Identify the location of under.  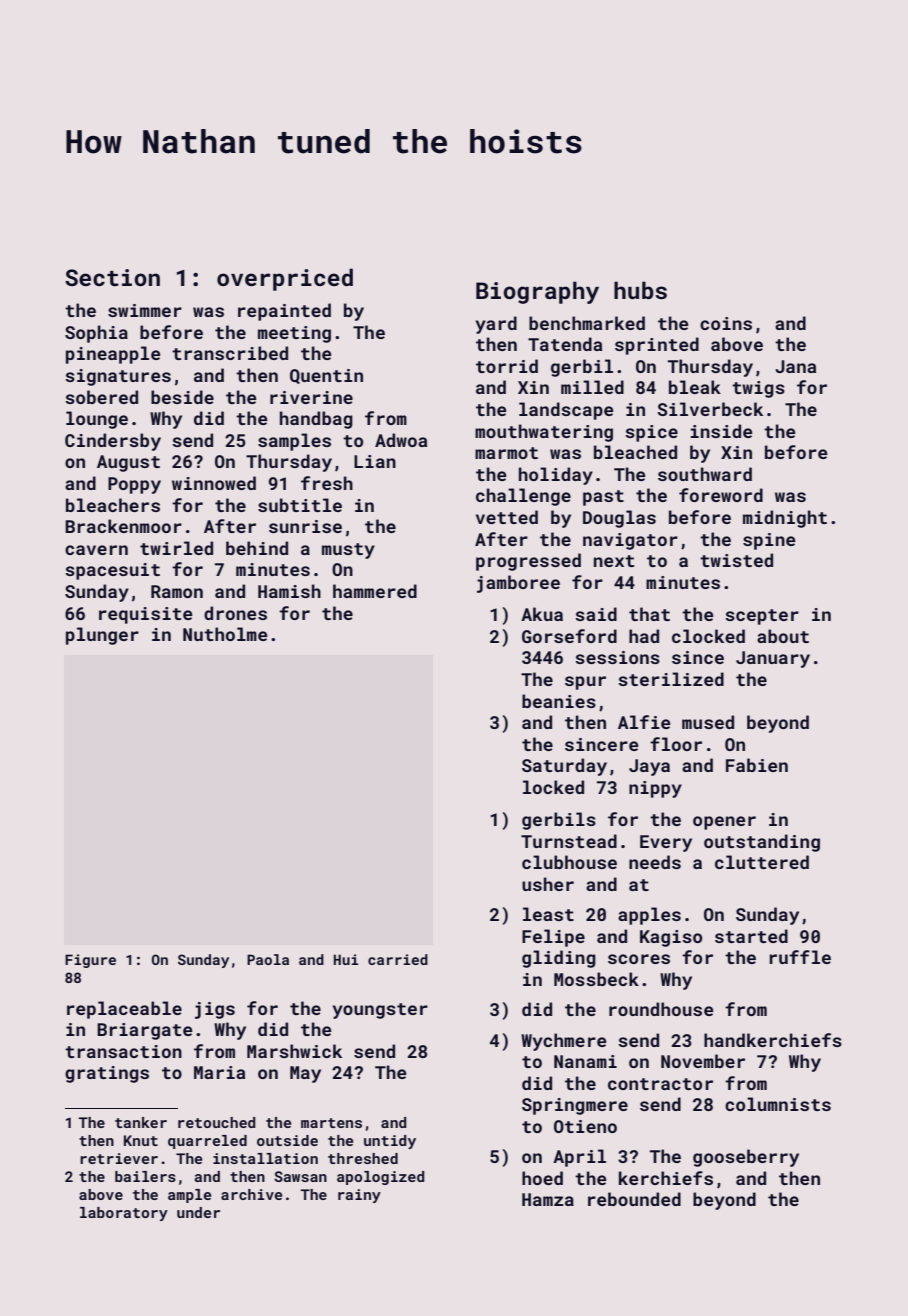
(198, 1212).
